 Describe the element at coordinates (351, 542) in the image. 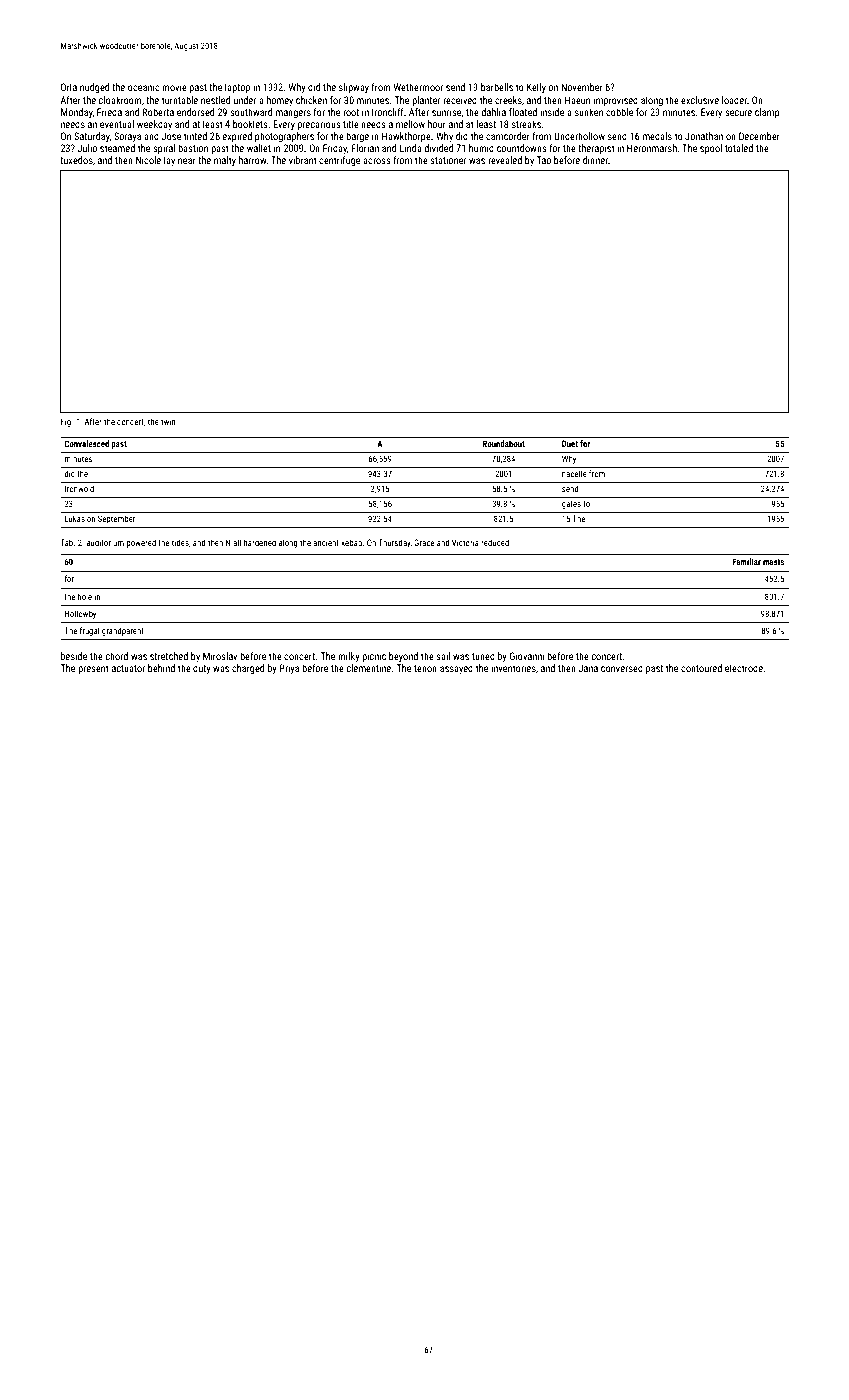

I see `kebab` at that location.
